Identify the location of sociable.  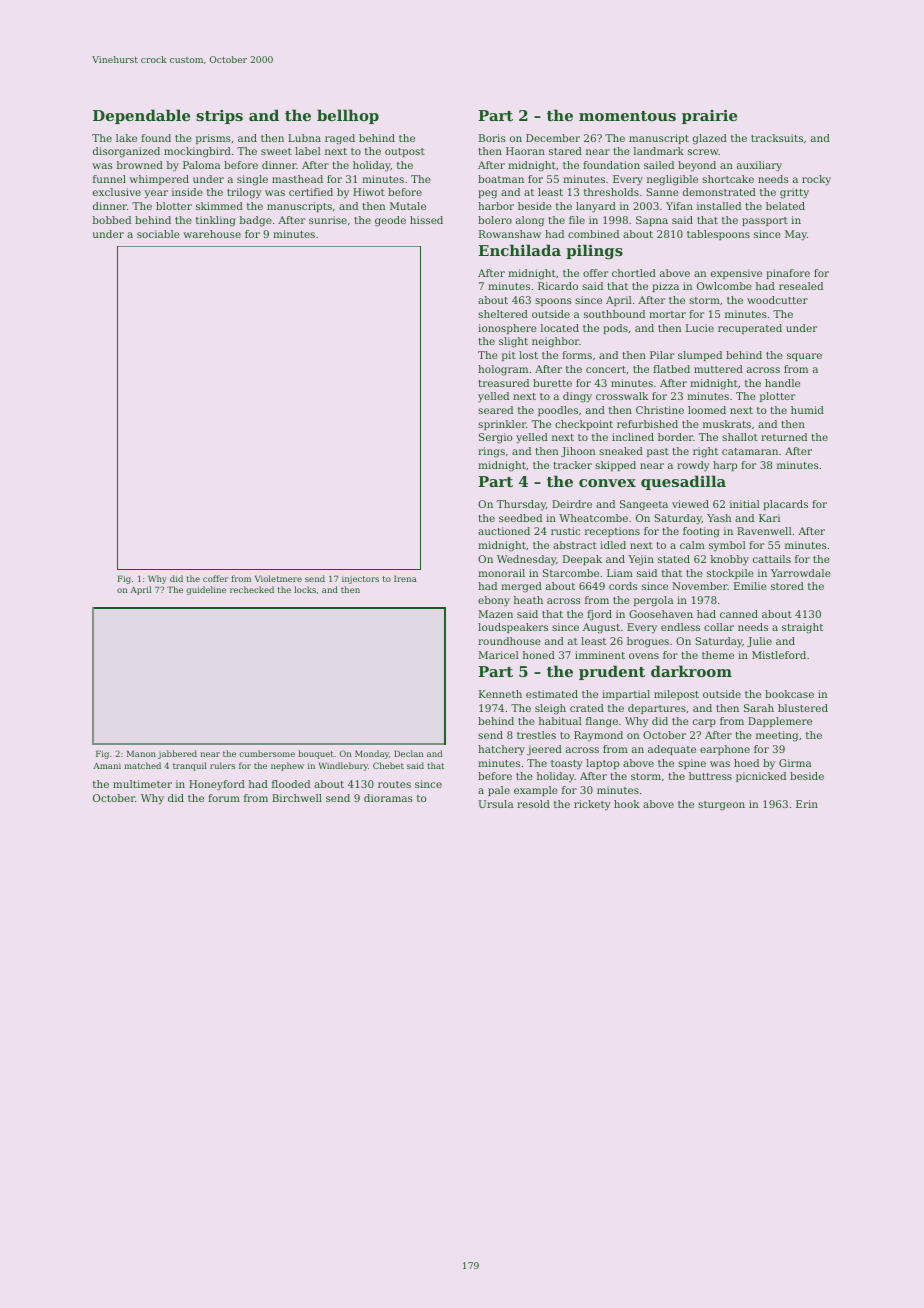
(158, 234).
